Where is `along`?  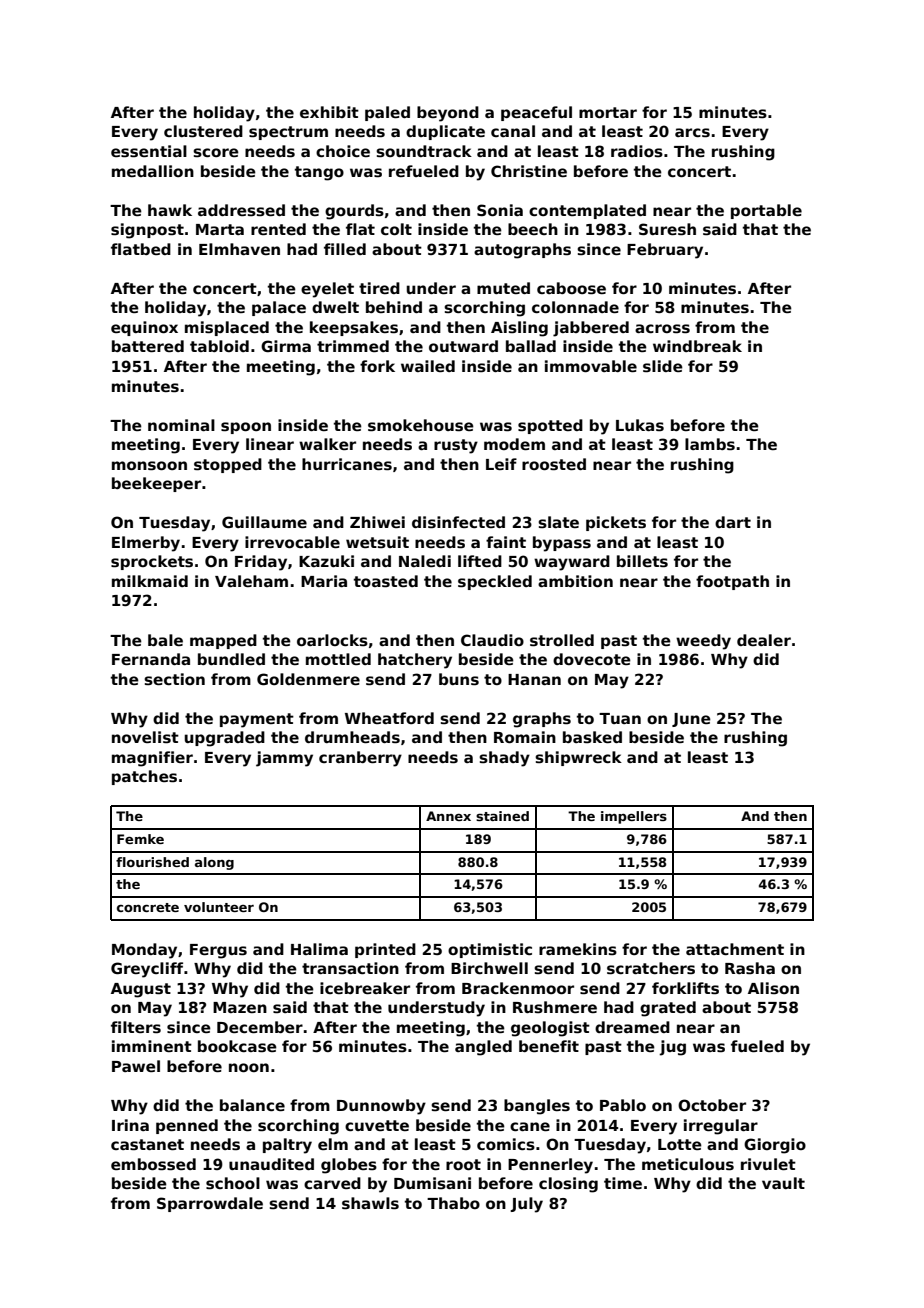
along is located at coordinates (214, 863).
